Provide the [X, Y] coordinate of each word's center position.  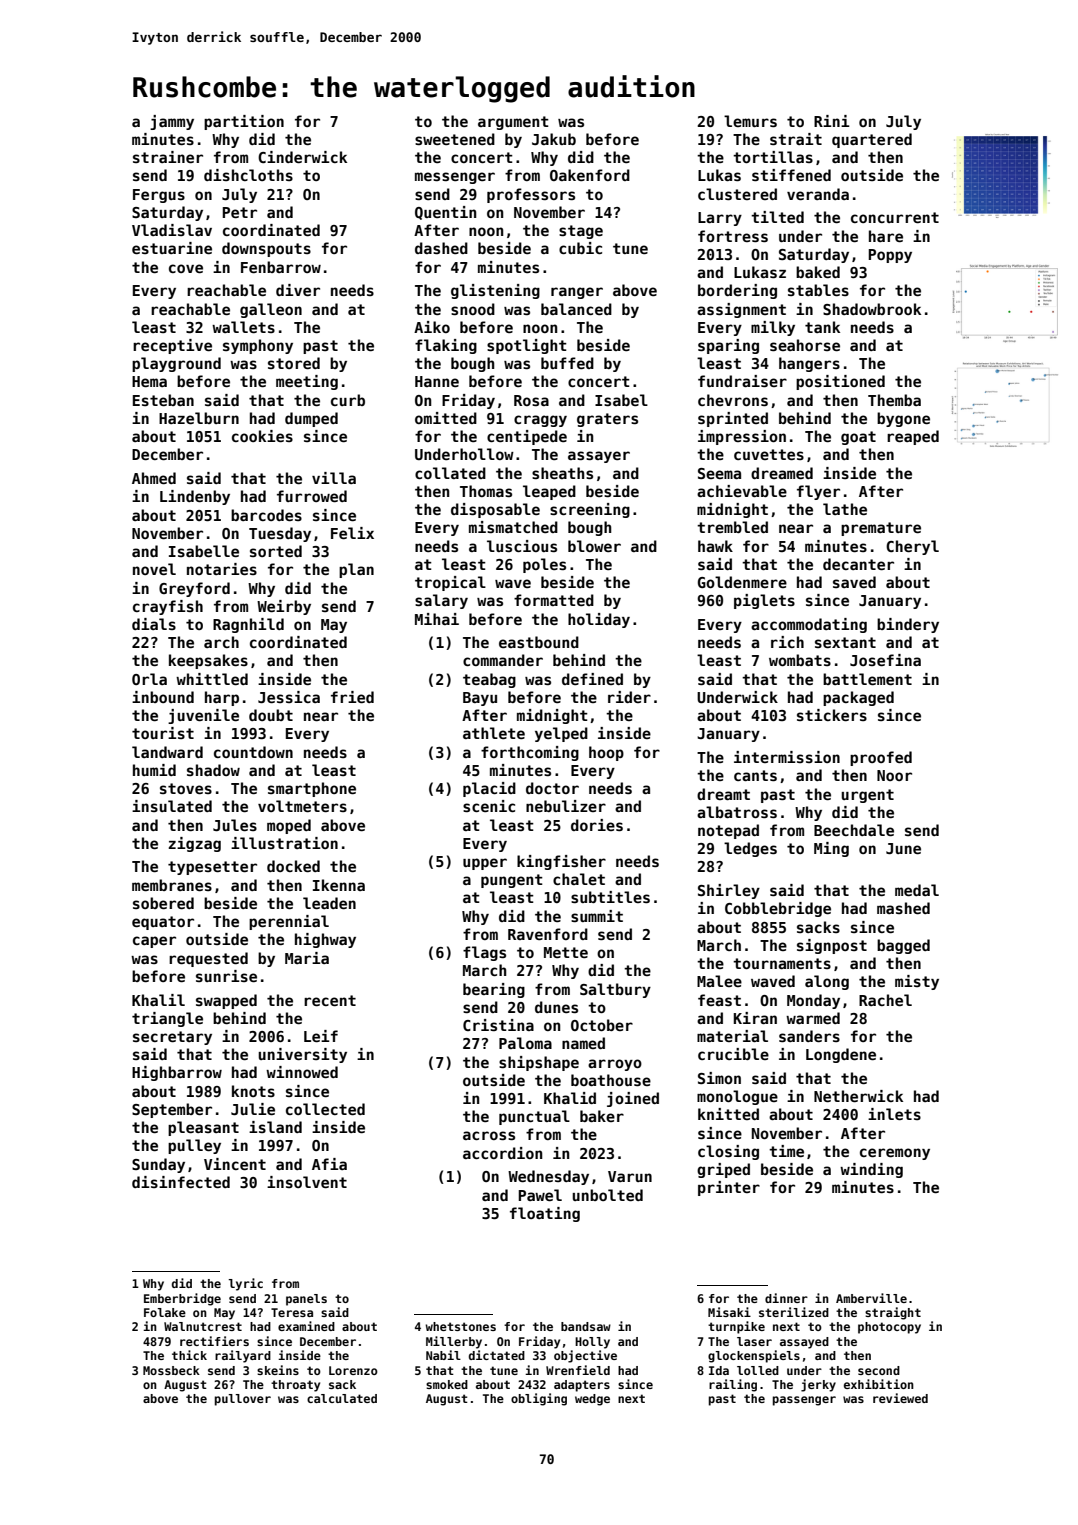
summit [597, 916]
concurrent [895, 217]
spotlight [527, 346]
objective [585, 1356]
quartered [872, 140]
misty [917, 982]
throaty [295, 1386]
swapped [226, 1001]
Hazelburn [199, 418]
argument [513, 123]
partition [244, 122]
